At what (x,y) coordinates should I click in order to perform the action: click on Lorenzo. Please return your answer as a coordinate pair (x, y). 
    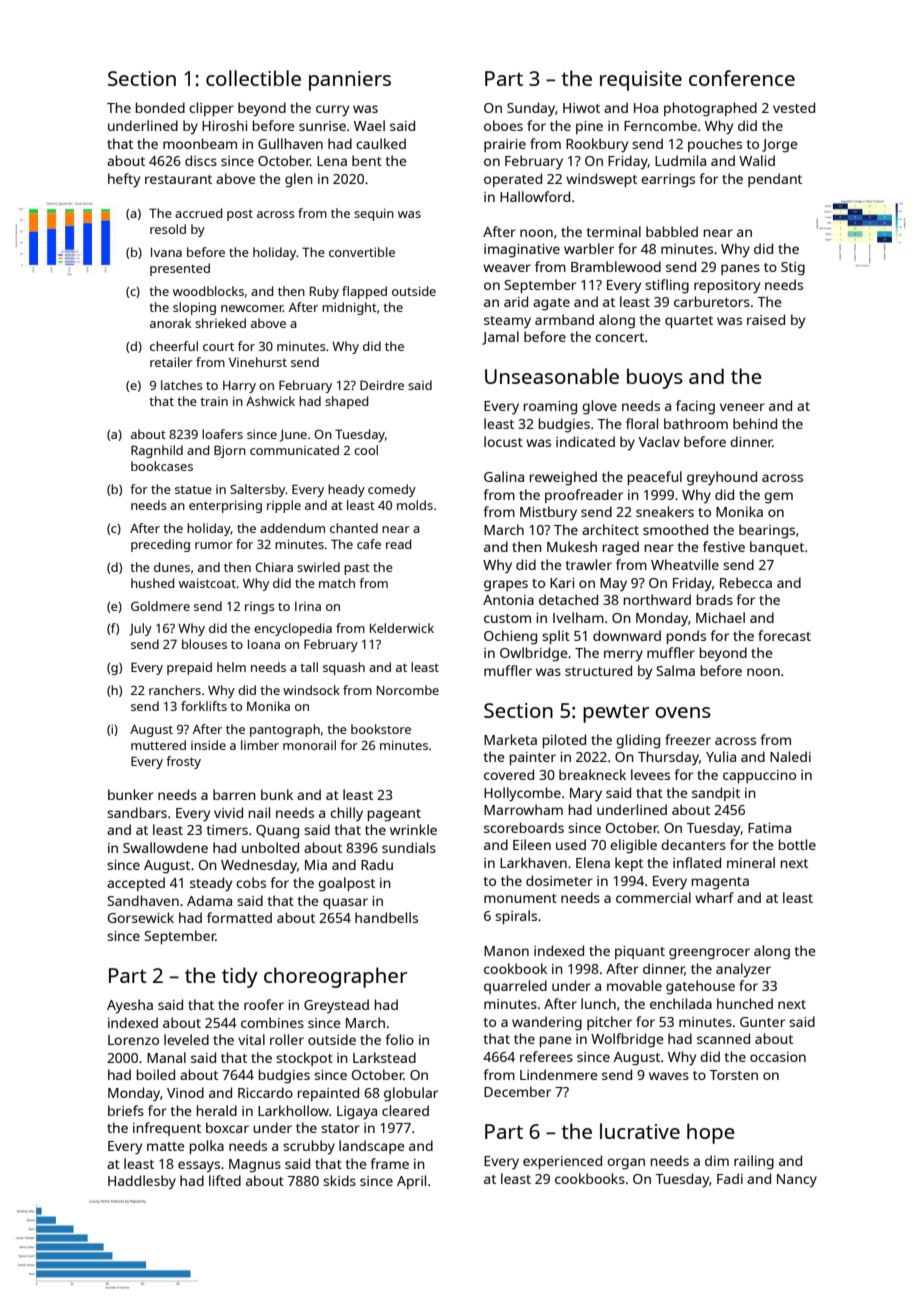
    Looking at the image, I should click on (133, 1040).
